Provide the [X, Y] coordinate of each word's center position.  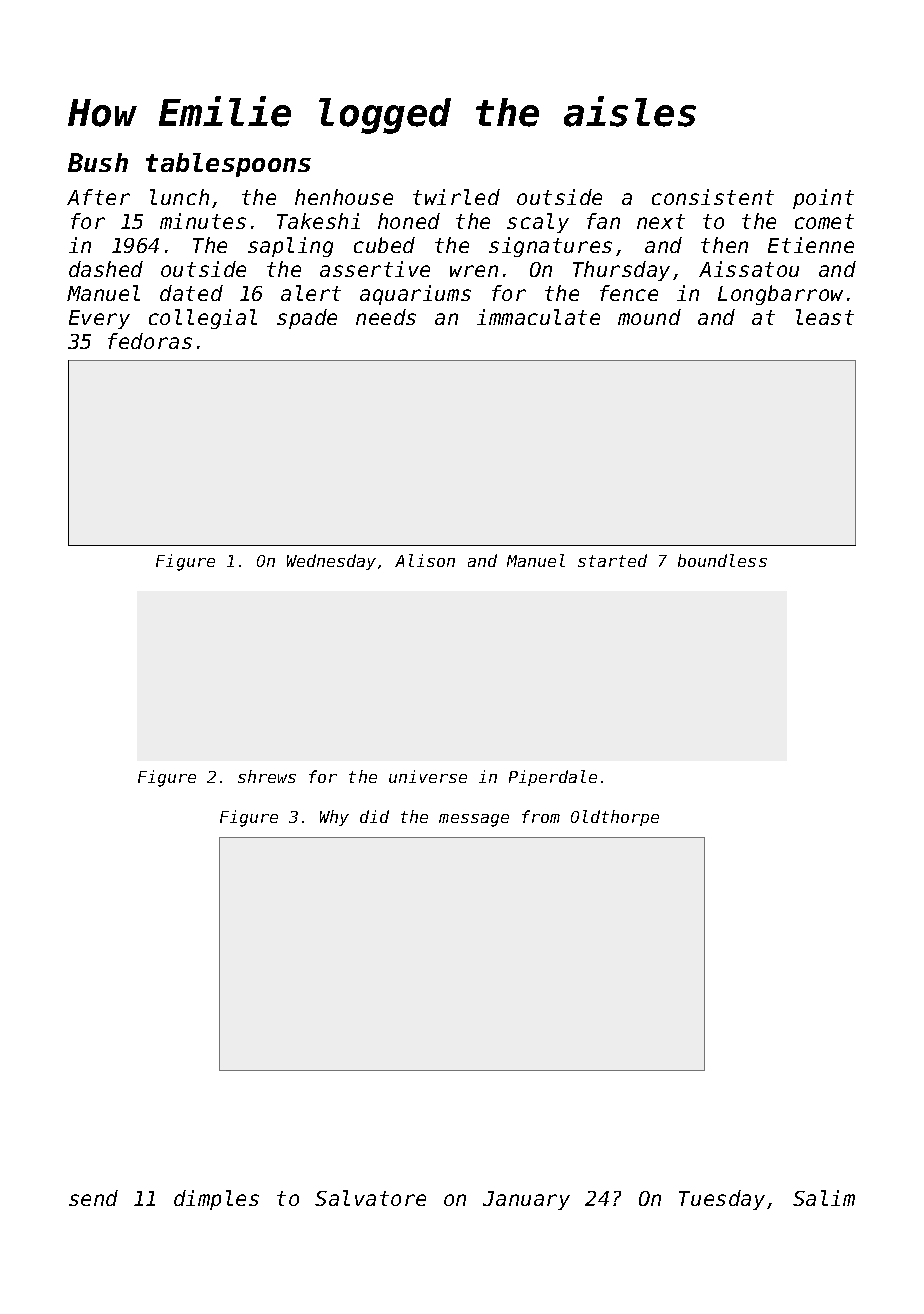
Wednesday [331, 562]
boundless [722, 560]
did [374, 816]
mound [649, 317]
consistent [713, 197]
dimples [216, 1200]
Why [334, 818]
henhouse [344, 197]
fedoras [150, 341]
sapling [290, 247]
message [474, 820]
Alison [425, 560]
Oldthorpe [615, 818]
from [541, 816]
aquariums [415, 295]
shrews [267, 776]
